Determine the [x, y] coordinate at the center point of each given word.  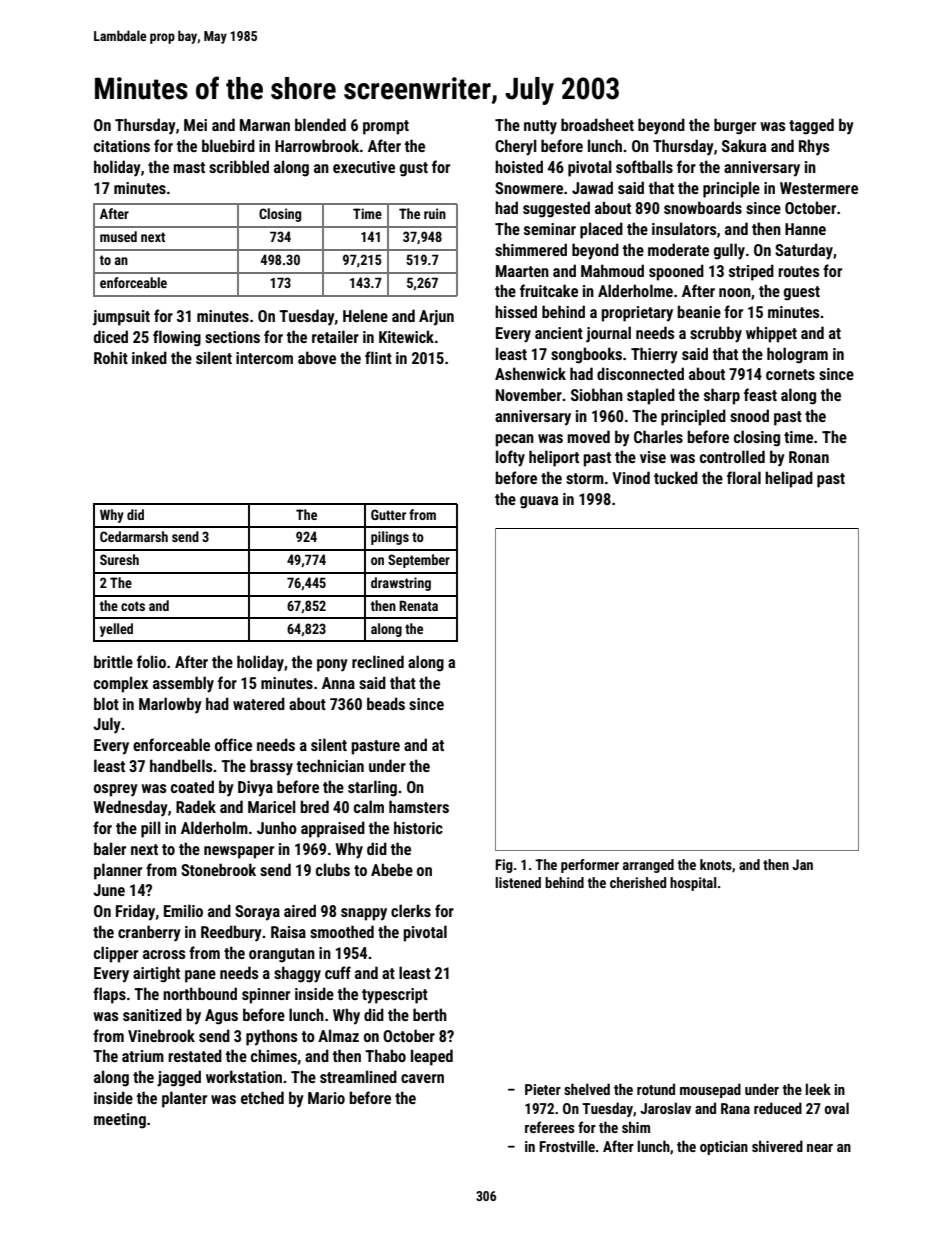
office [233, 744]
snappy [364, 914]
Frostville [567, 1146]
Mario [326, 1098]
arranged [648, 866]
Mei [195, 125]
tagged [811, 126]
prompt [386, 127]
